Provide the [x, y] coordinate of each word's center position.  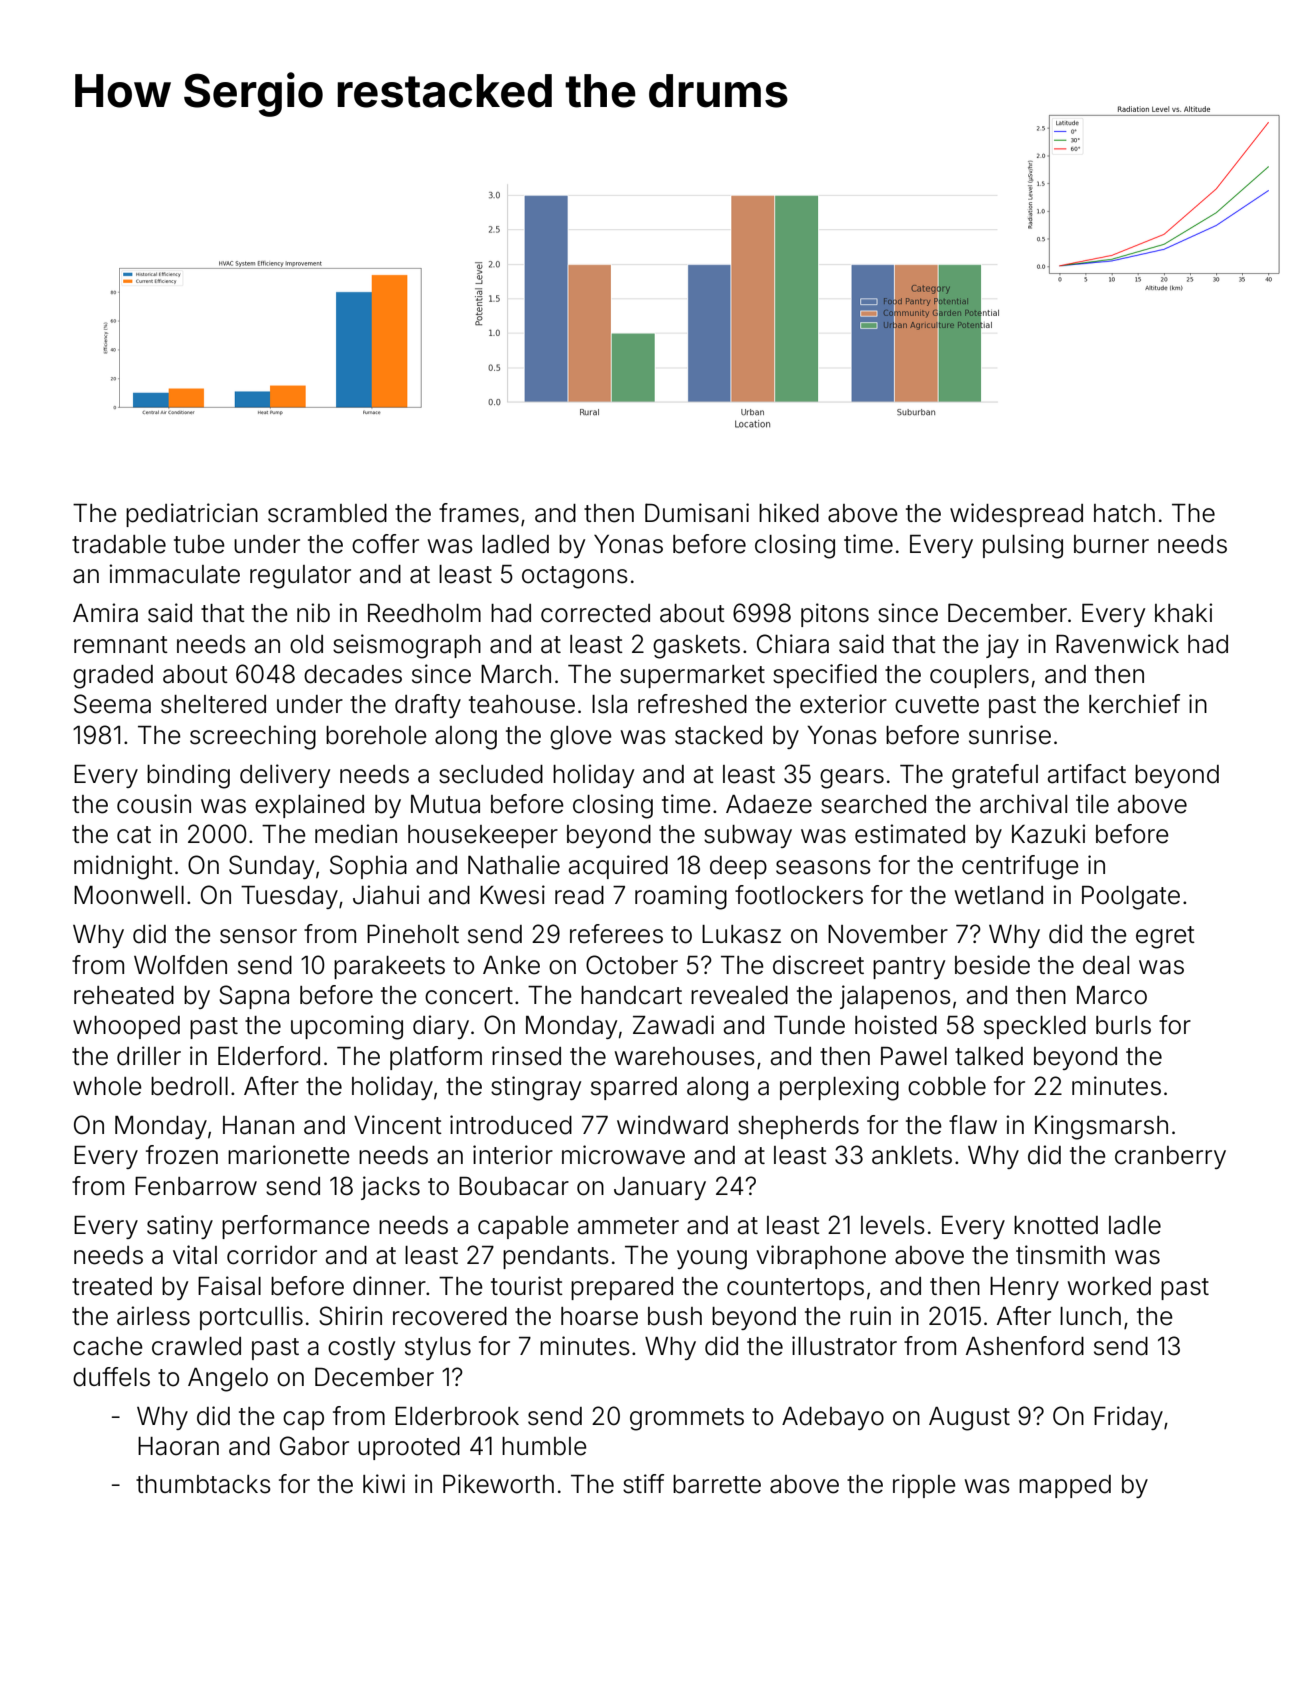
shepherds [798, 1127]
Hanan [258, 1125]
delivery [285, 776]
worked [1109, 1286]
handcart [631, 995]
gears [852, 779]
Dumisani [697, 513]
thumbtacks [203, 1484]
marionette [289, 1155]
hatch [1124, 513]
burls [1123, 1025]
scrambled [327, 513]
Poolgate [1131, 898]
